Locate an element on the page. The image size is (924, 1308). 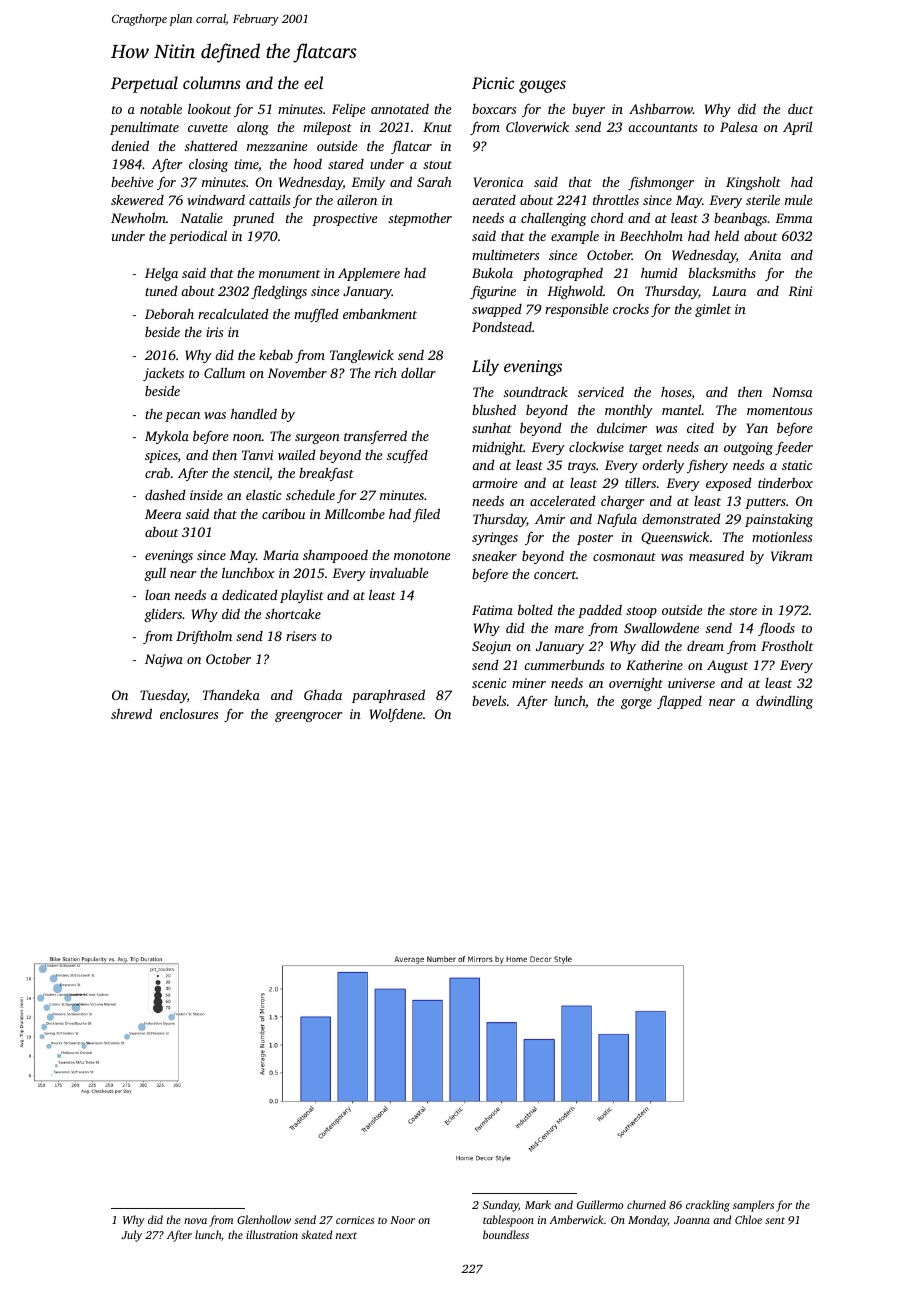
shrewd is located at coordinates (131, 713).
